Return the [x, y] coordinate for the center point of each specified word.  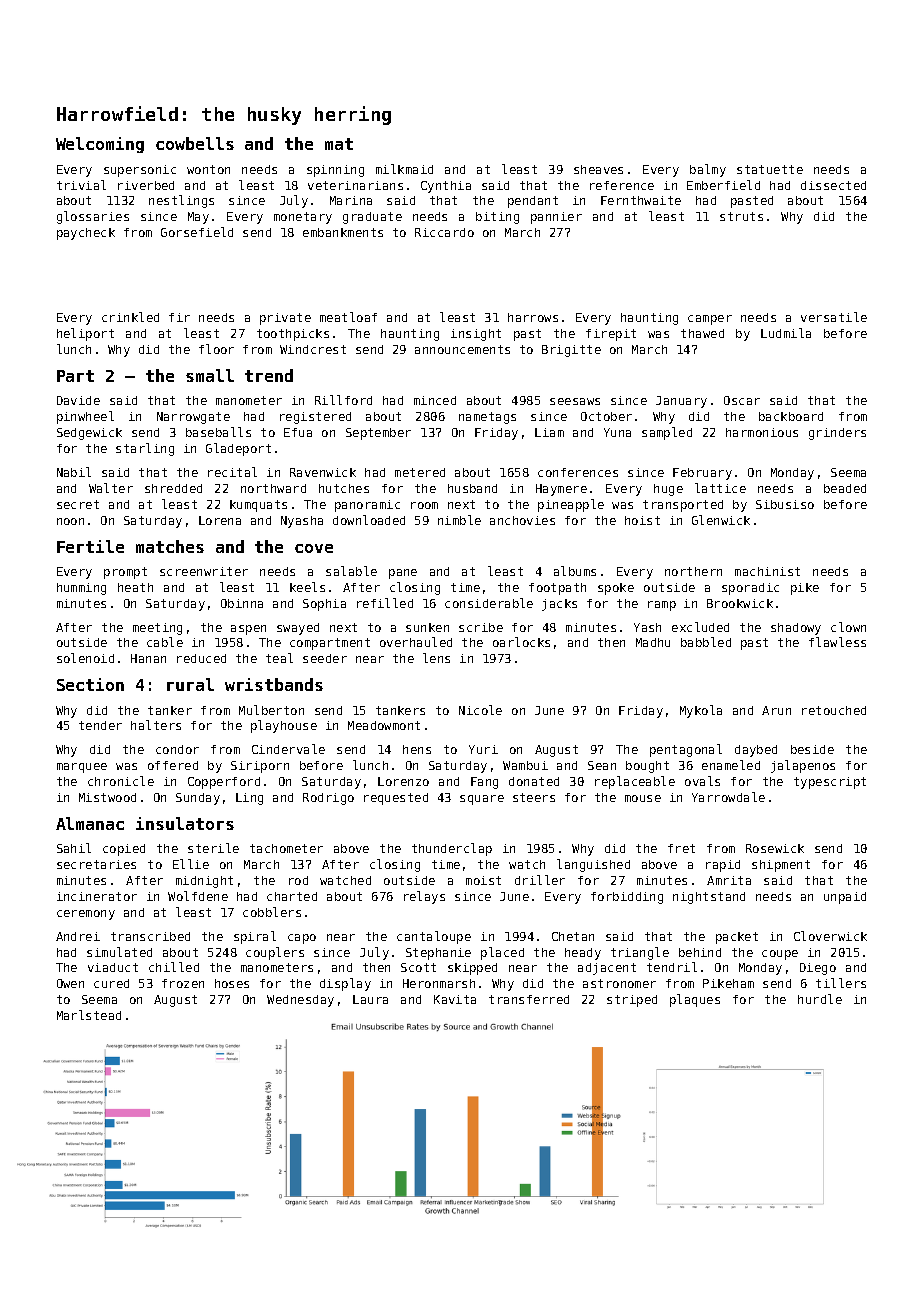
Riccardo [444, 232]
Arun [776, 710]
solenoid [85, 658]
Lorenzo [403, 781]
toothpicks [293, 335]
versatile [834, 317]
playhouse [284, 726]
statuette [770, 169]
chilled [174, 967]
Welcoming [100, 145]
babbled [706, 642]
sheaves [598, 169]
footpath [557, 589]
